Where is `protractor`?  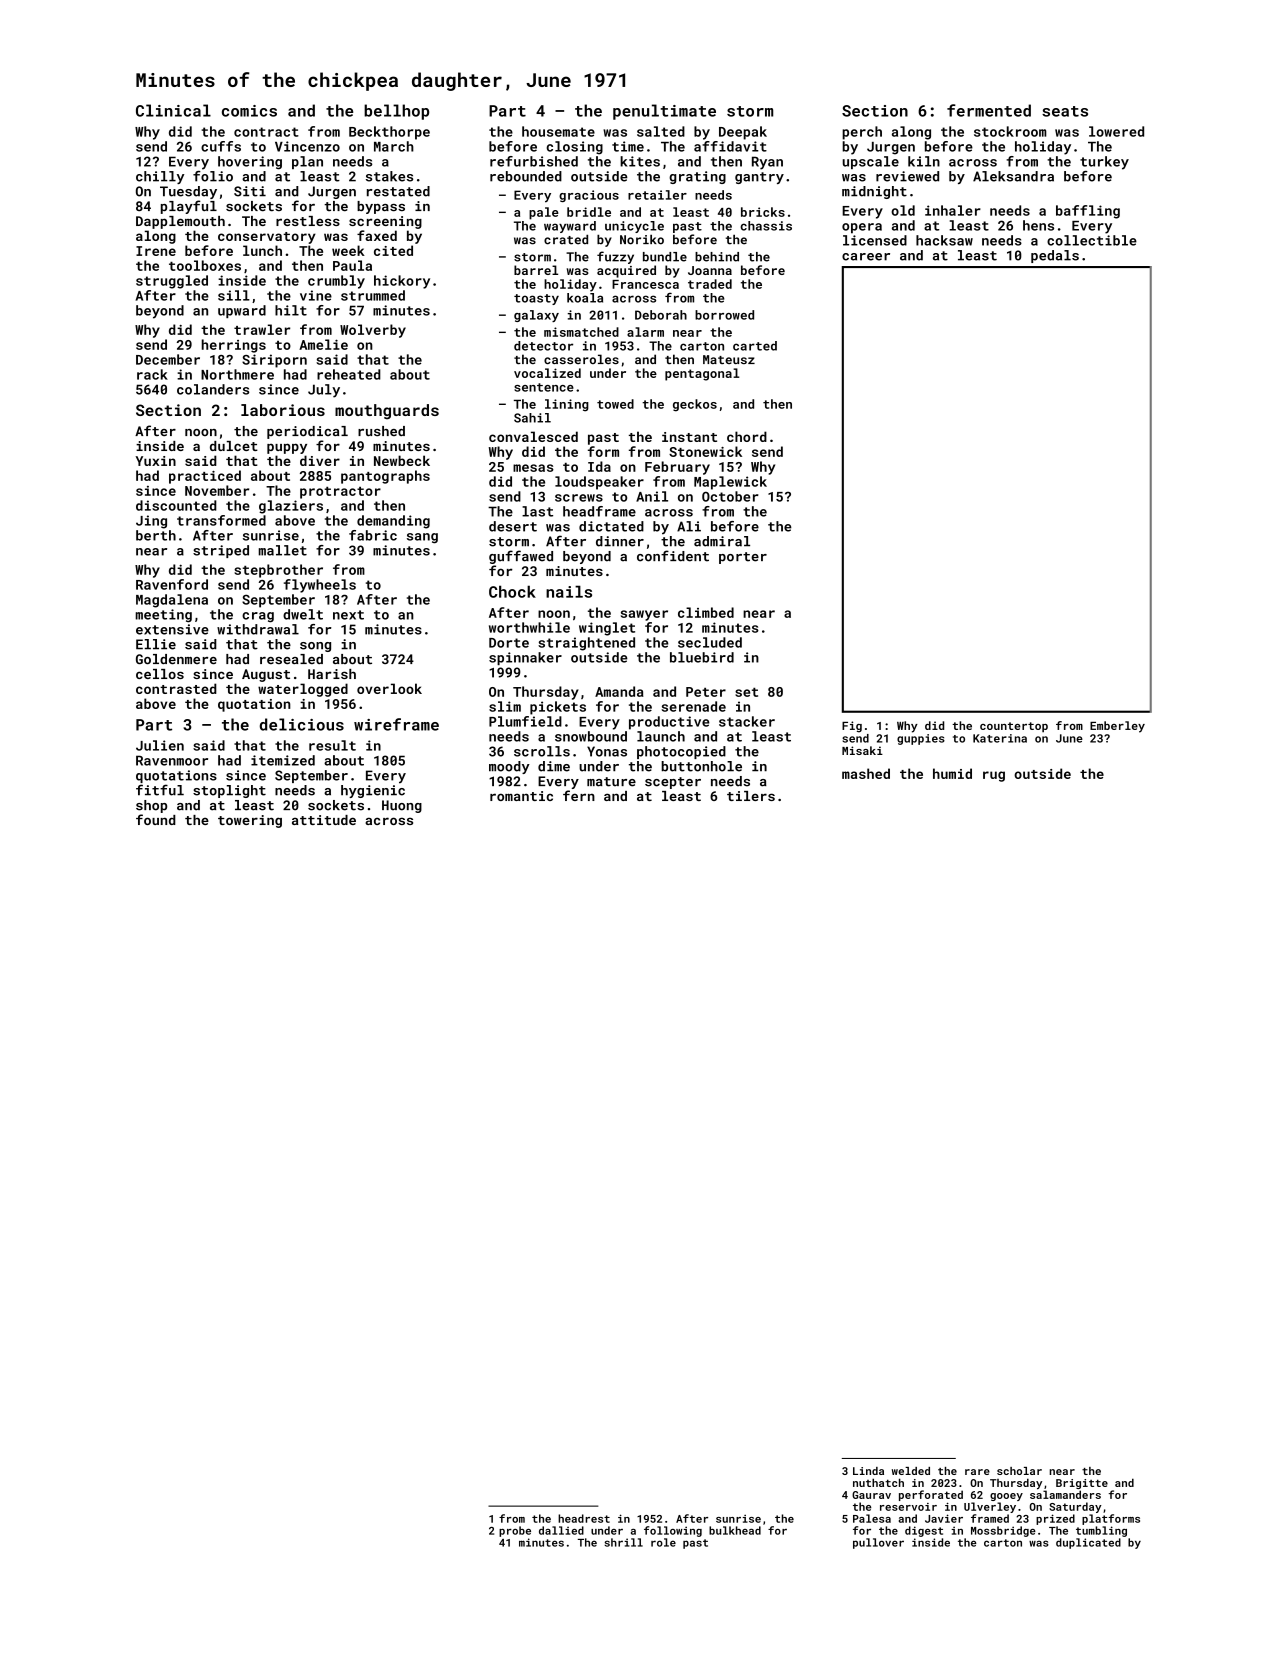 protractor is located at coordinates (340, 493).
